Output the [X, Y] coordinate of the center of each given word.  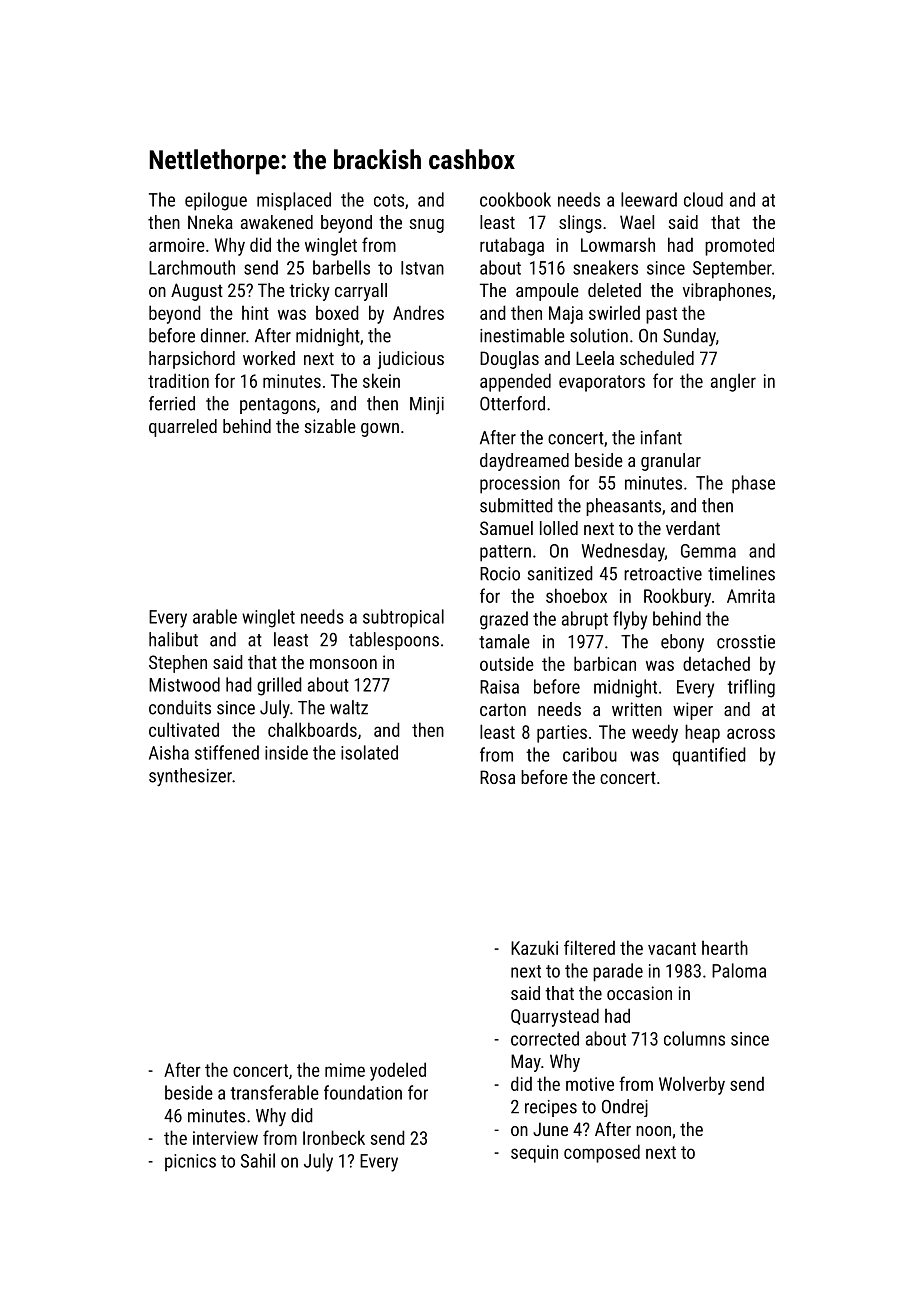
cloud [703, 199]
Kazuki [534, 947]
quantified [709, 756]
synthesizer [190, 777]
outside [507, 663]
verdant [693, 528]
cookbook [515, 199]
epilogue [216, 201]
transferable [274, 1092]
